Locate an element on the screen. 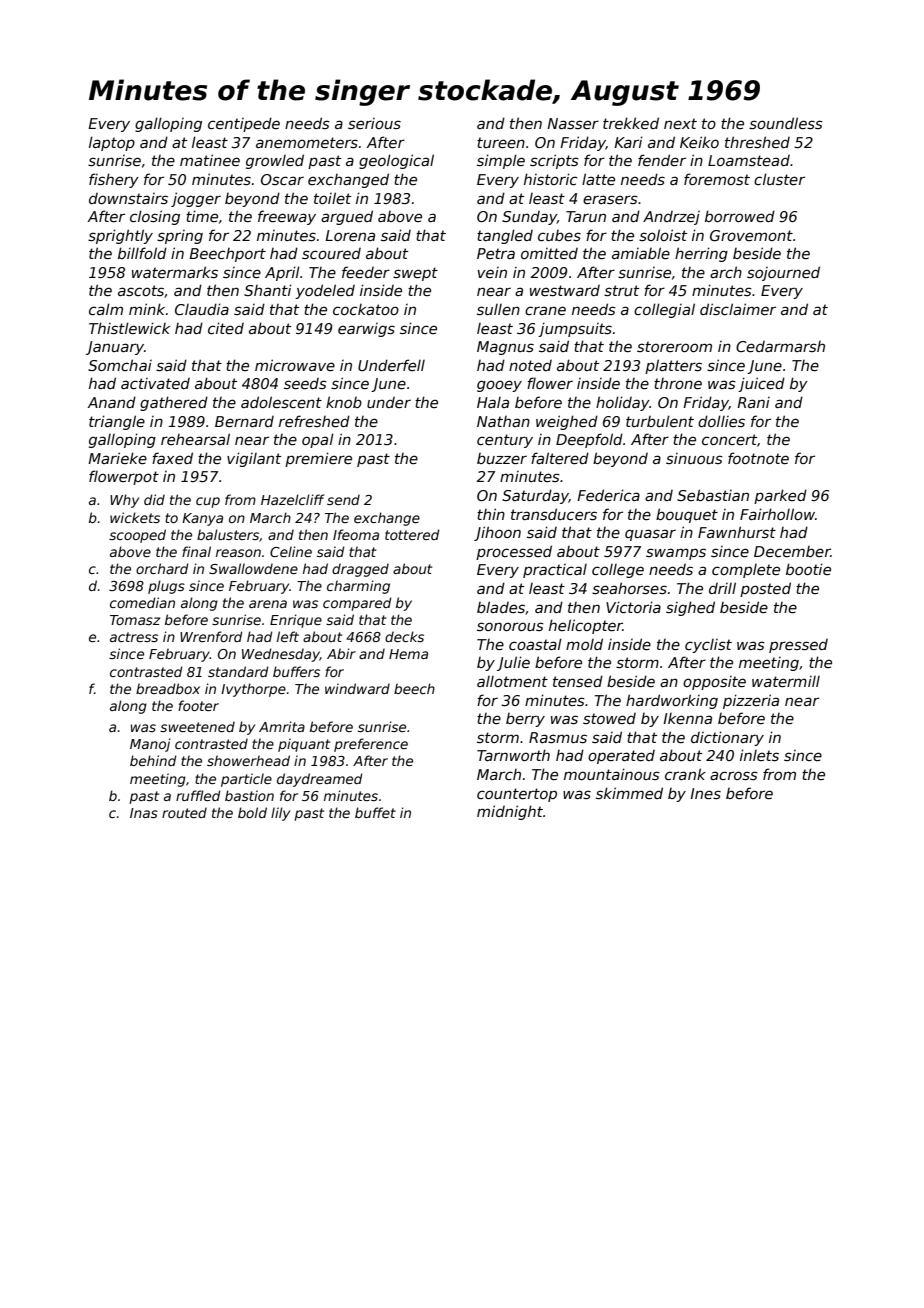 The image size is (924, 1308). behind is located at coordinates (153, 760).
